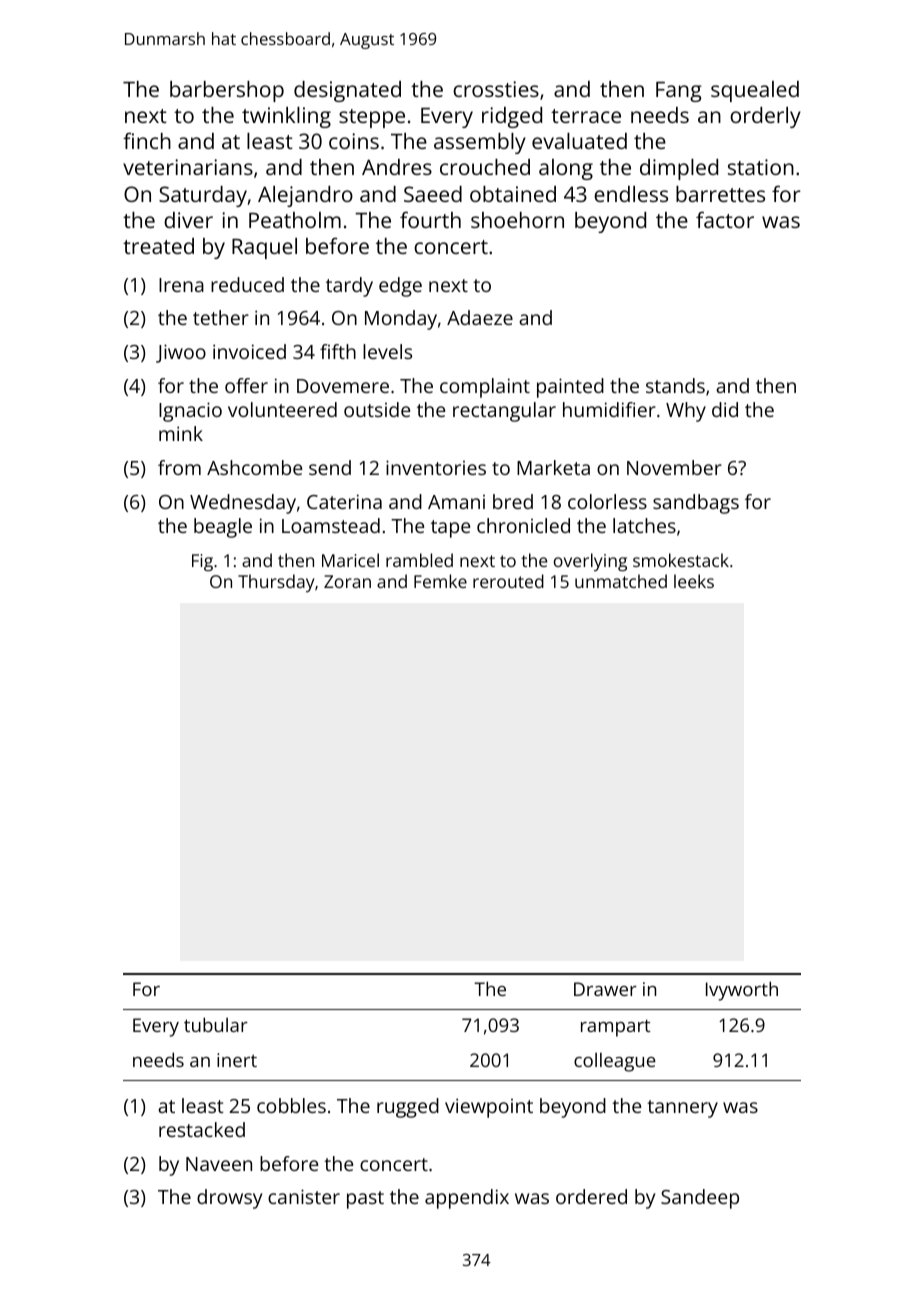  Describe the element at coordinates (570, 388) in the screenshot. I see `painted` at that location.
